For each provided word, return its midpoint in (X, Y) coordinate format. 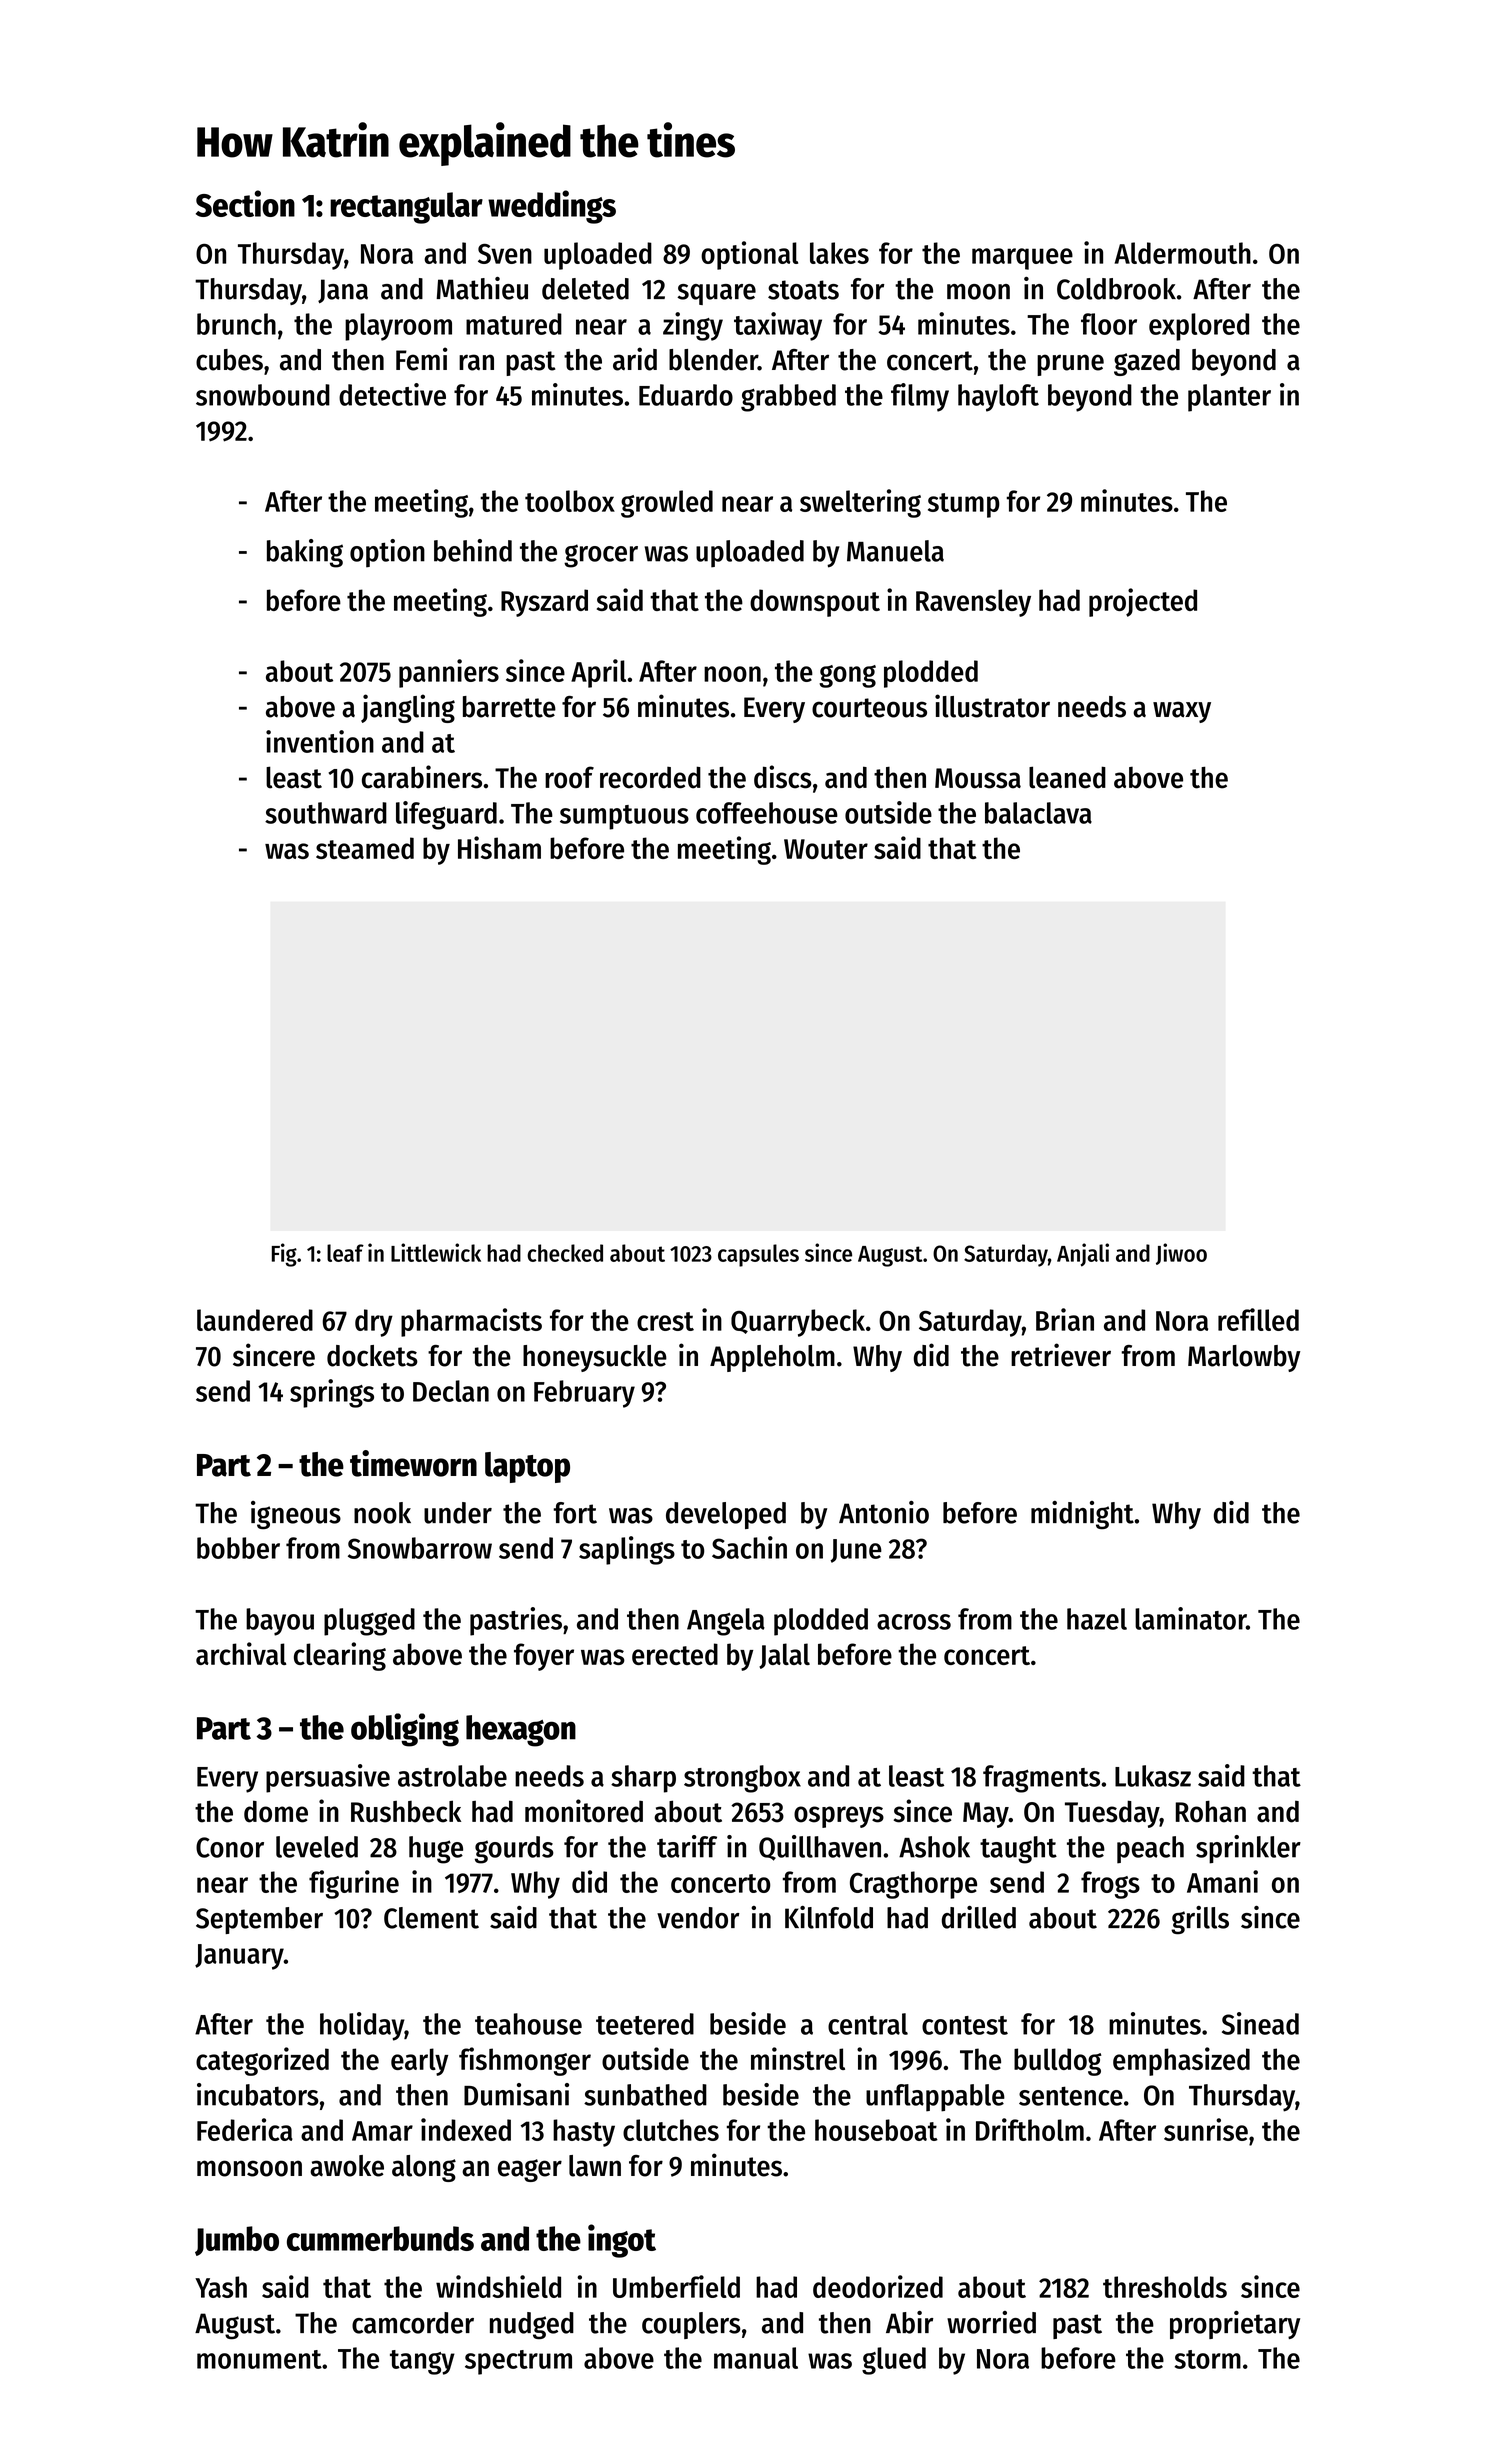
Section (245, 203)
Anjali (1083, 1255)
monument (259, 2359)
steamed (365, 848)
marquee (1022, 259)
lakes (839, 253)
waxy (1182, 712)
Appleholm (772, 1358)
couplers (691, 2325)
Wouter (826, 849)
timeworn (413, 1463)
